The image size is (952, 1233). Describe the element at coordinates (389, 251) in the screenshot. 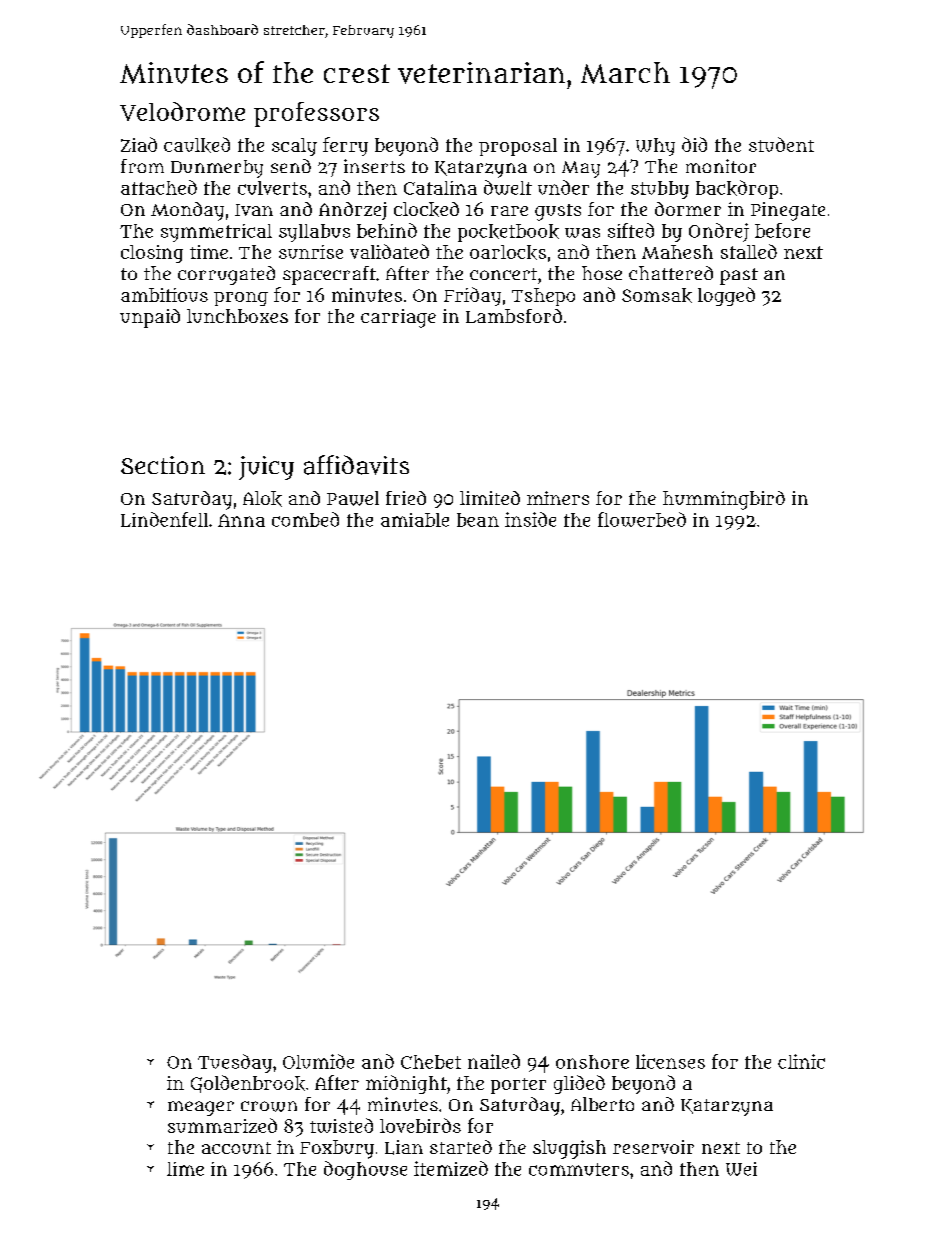

I see `validated` at that location.
